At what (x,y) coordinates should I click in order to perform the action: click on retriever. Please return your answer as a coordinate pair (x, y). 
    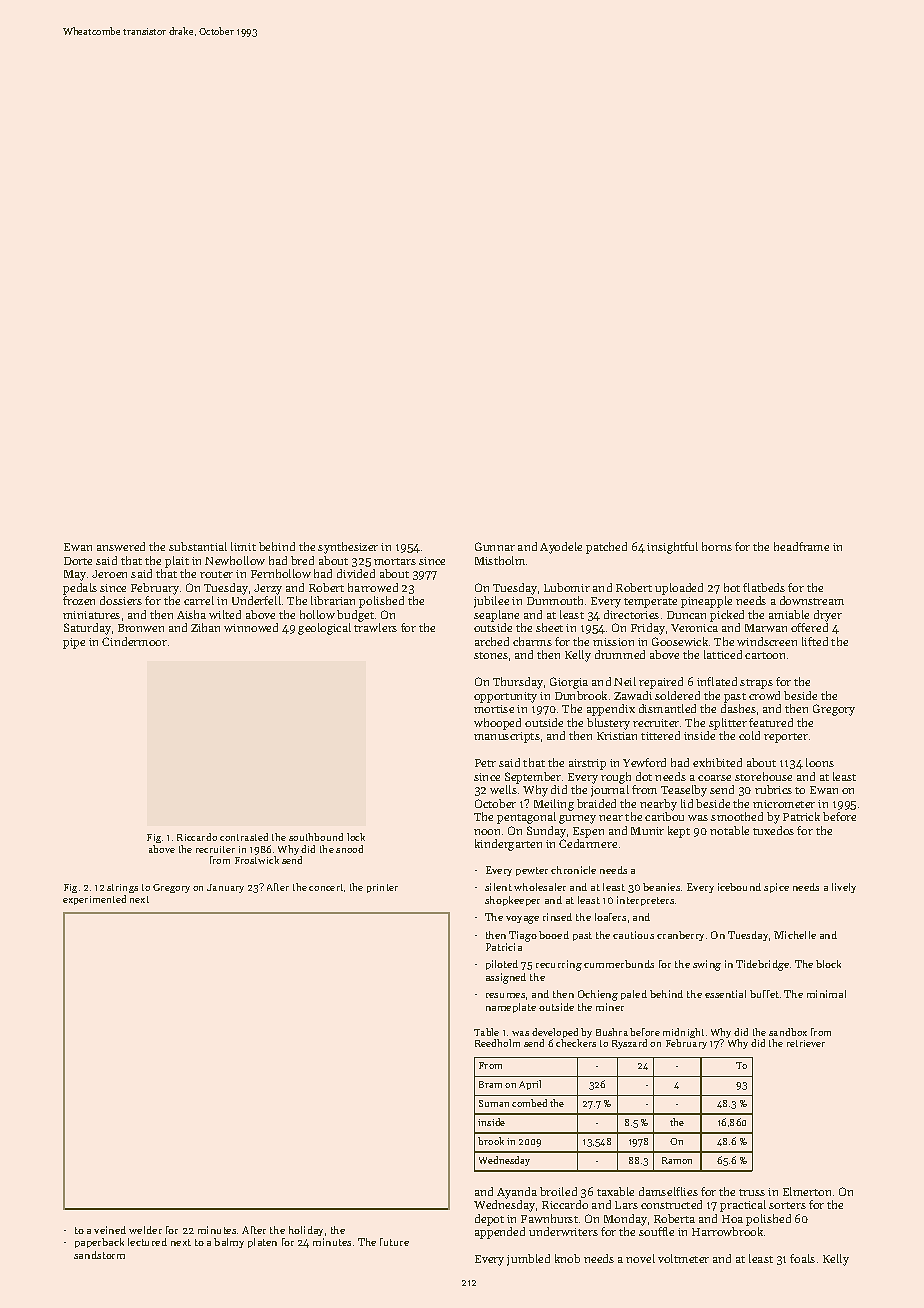
    Looking at the image, I should click on (806, 1043).
